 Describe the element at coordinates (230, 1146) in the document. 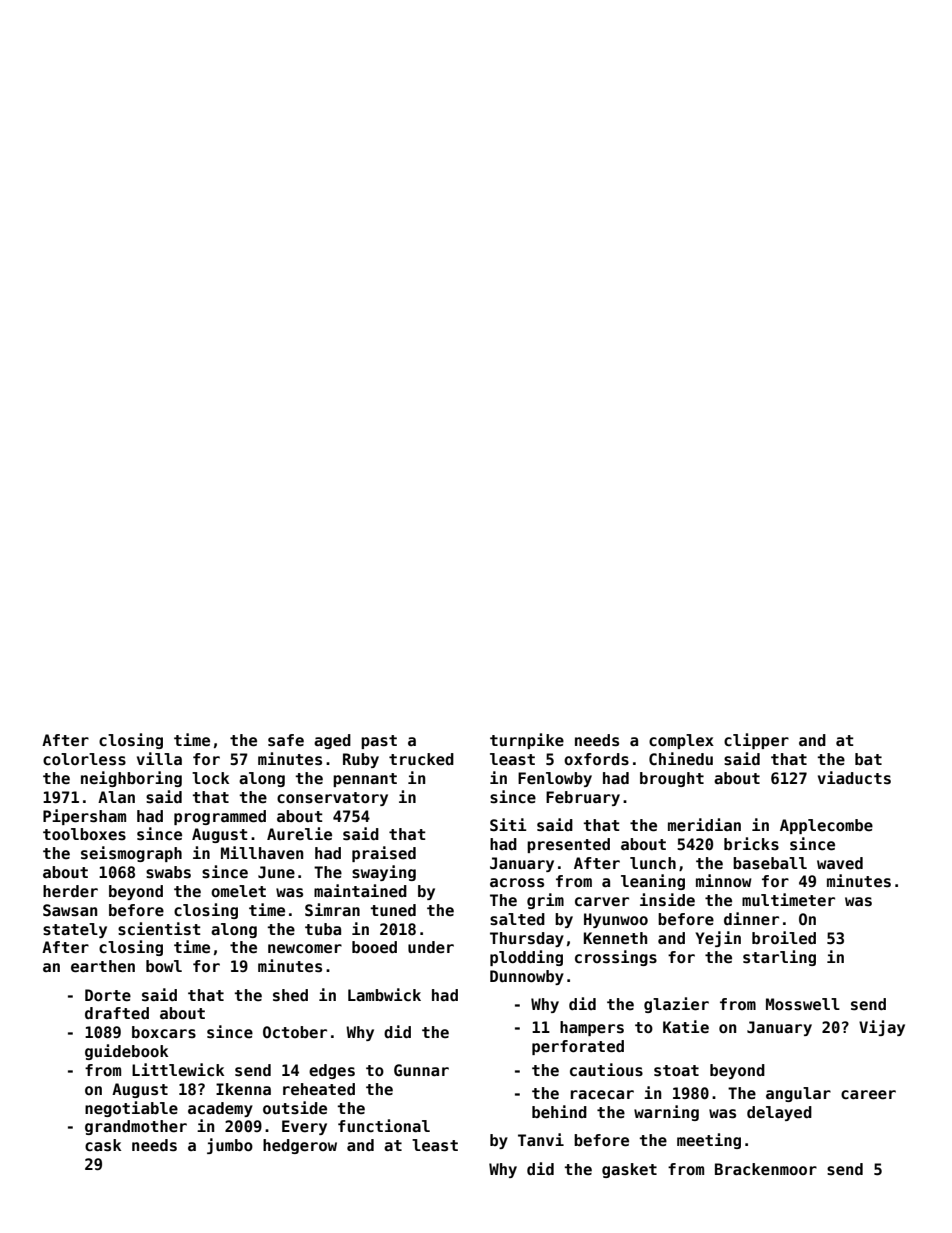

I see `jumbo` at that location.
